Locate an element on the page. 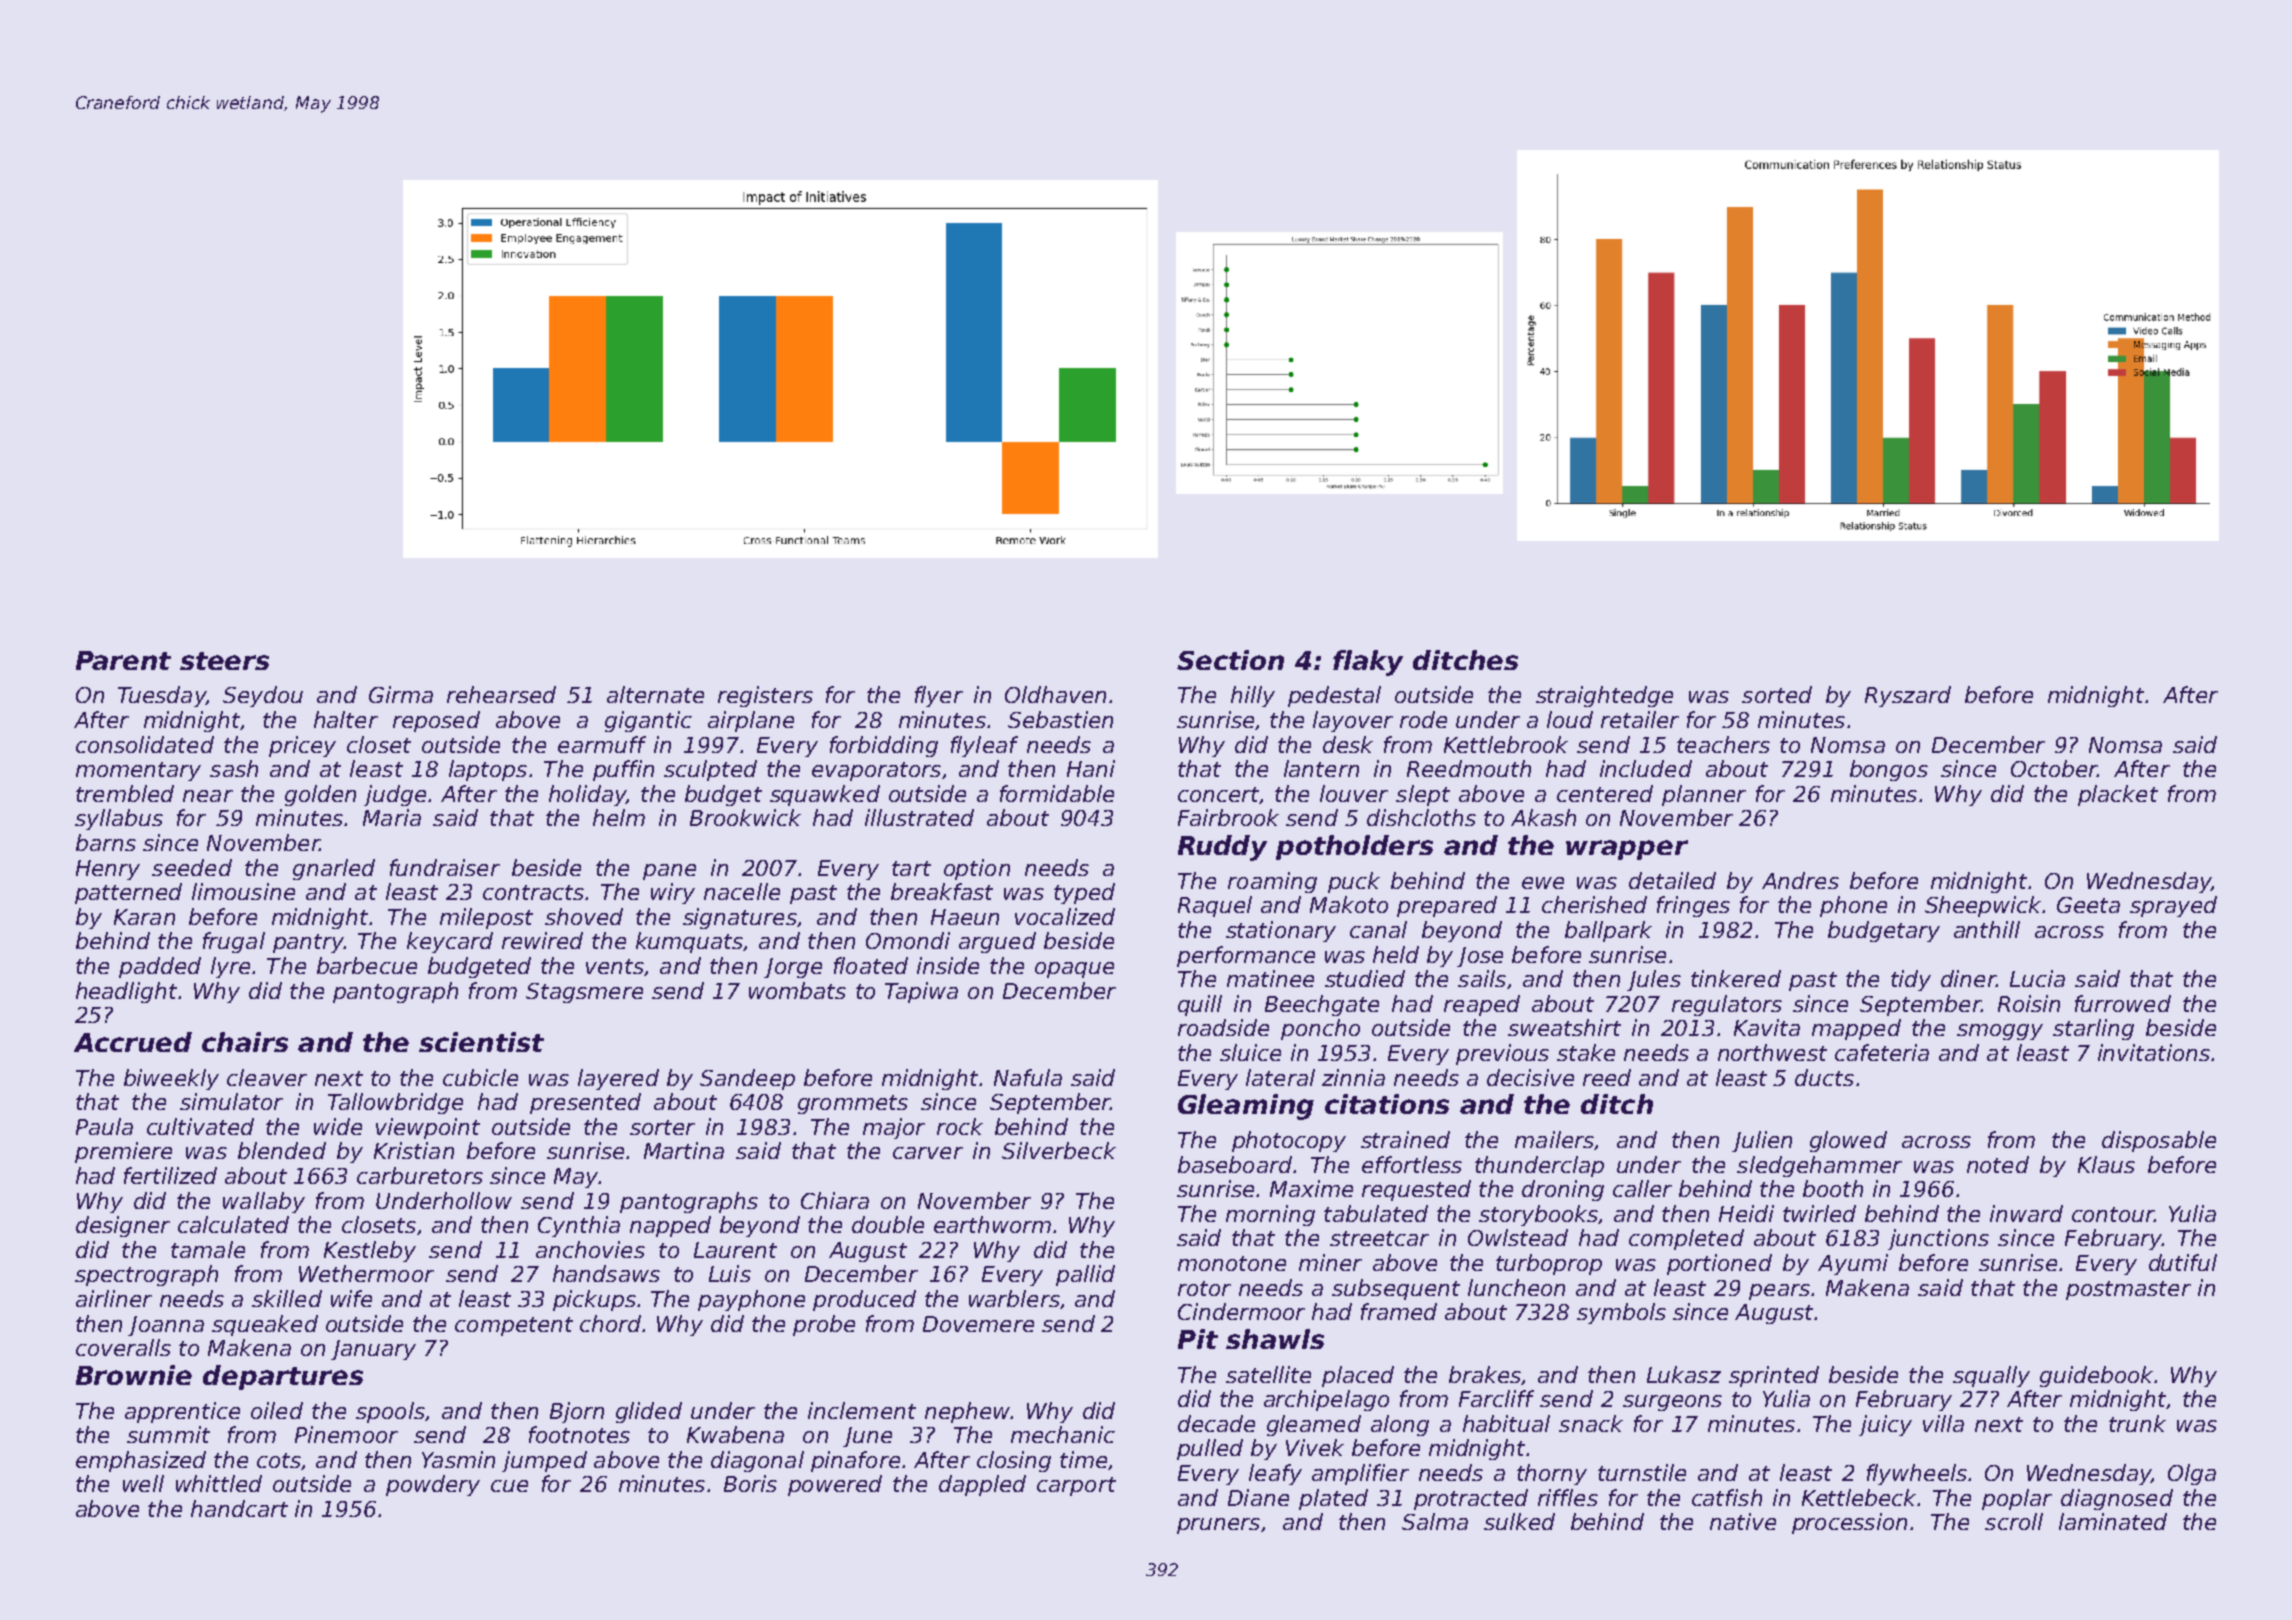  Parent is located at coordinates (123, 660).
